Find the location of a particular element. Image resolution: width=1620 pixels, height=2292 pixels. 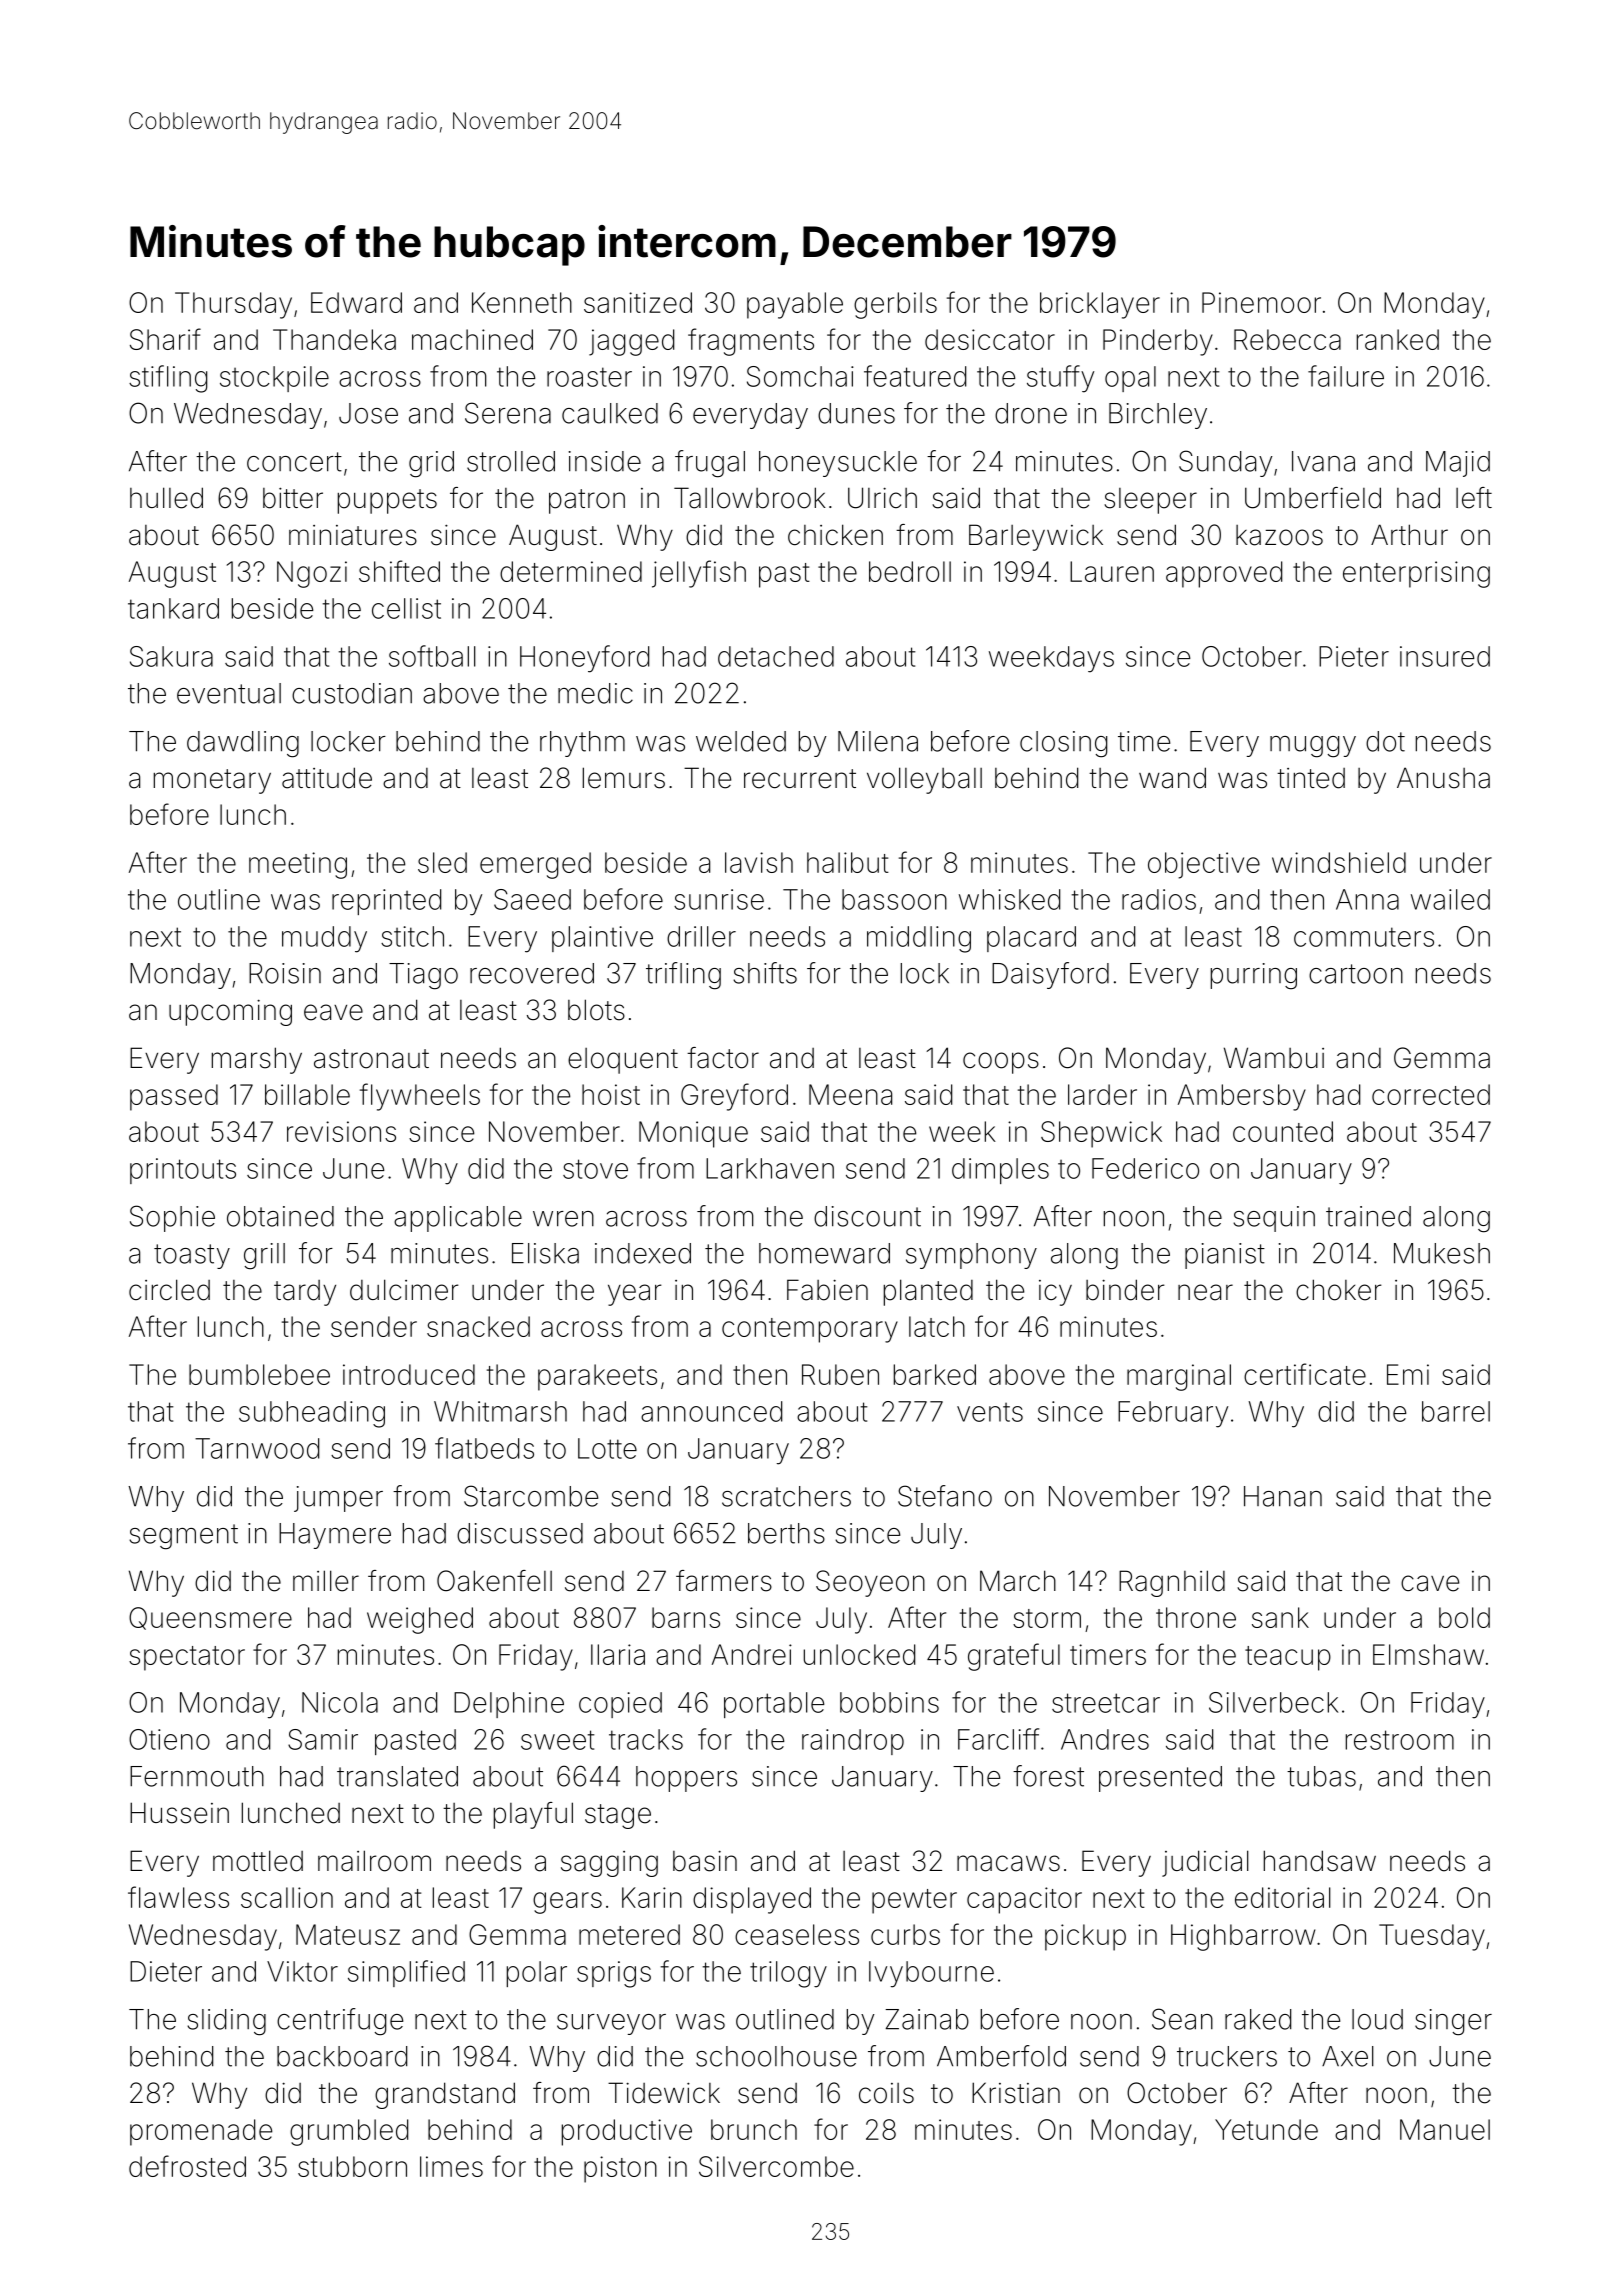

Ruben is located at coordinates (840, 1374).
